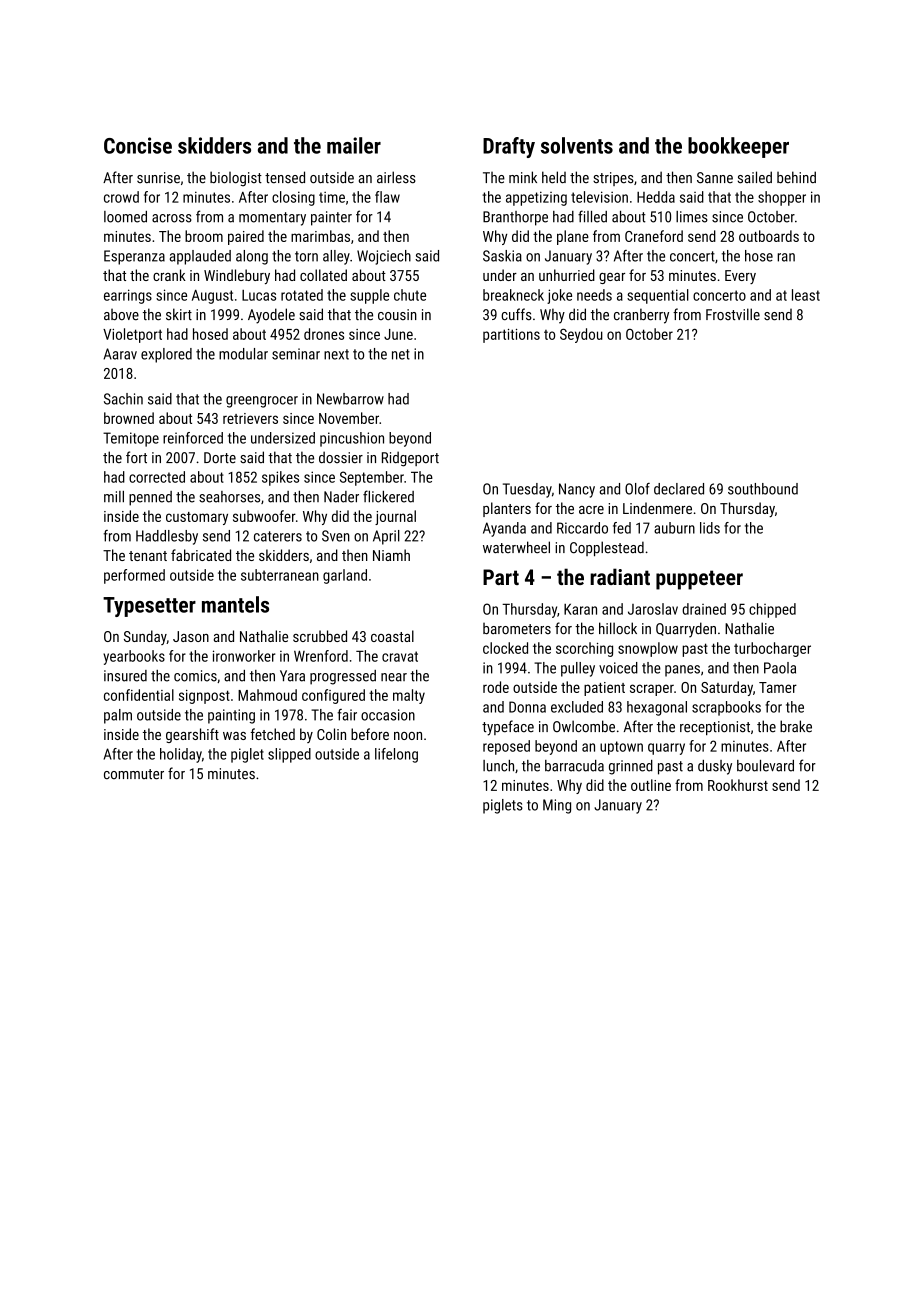  Describe the element at coordinates (158, 178) in the screenshot. I see `sunrise` at that location.
